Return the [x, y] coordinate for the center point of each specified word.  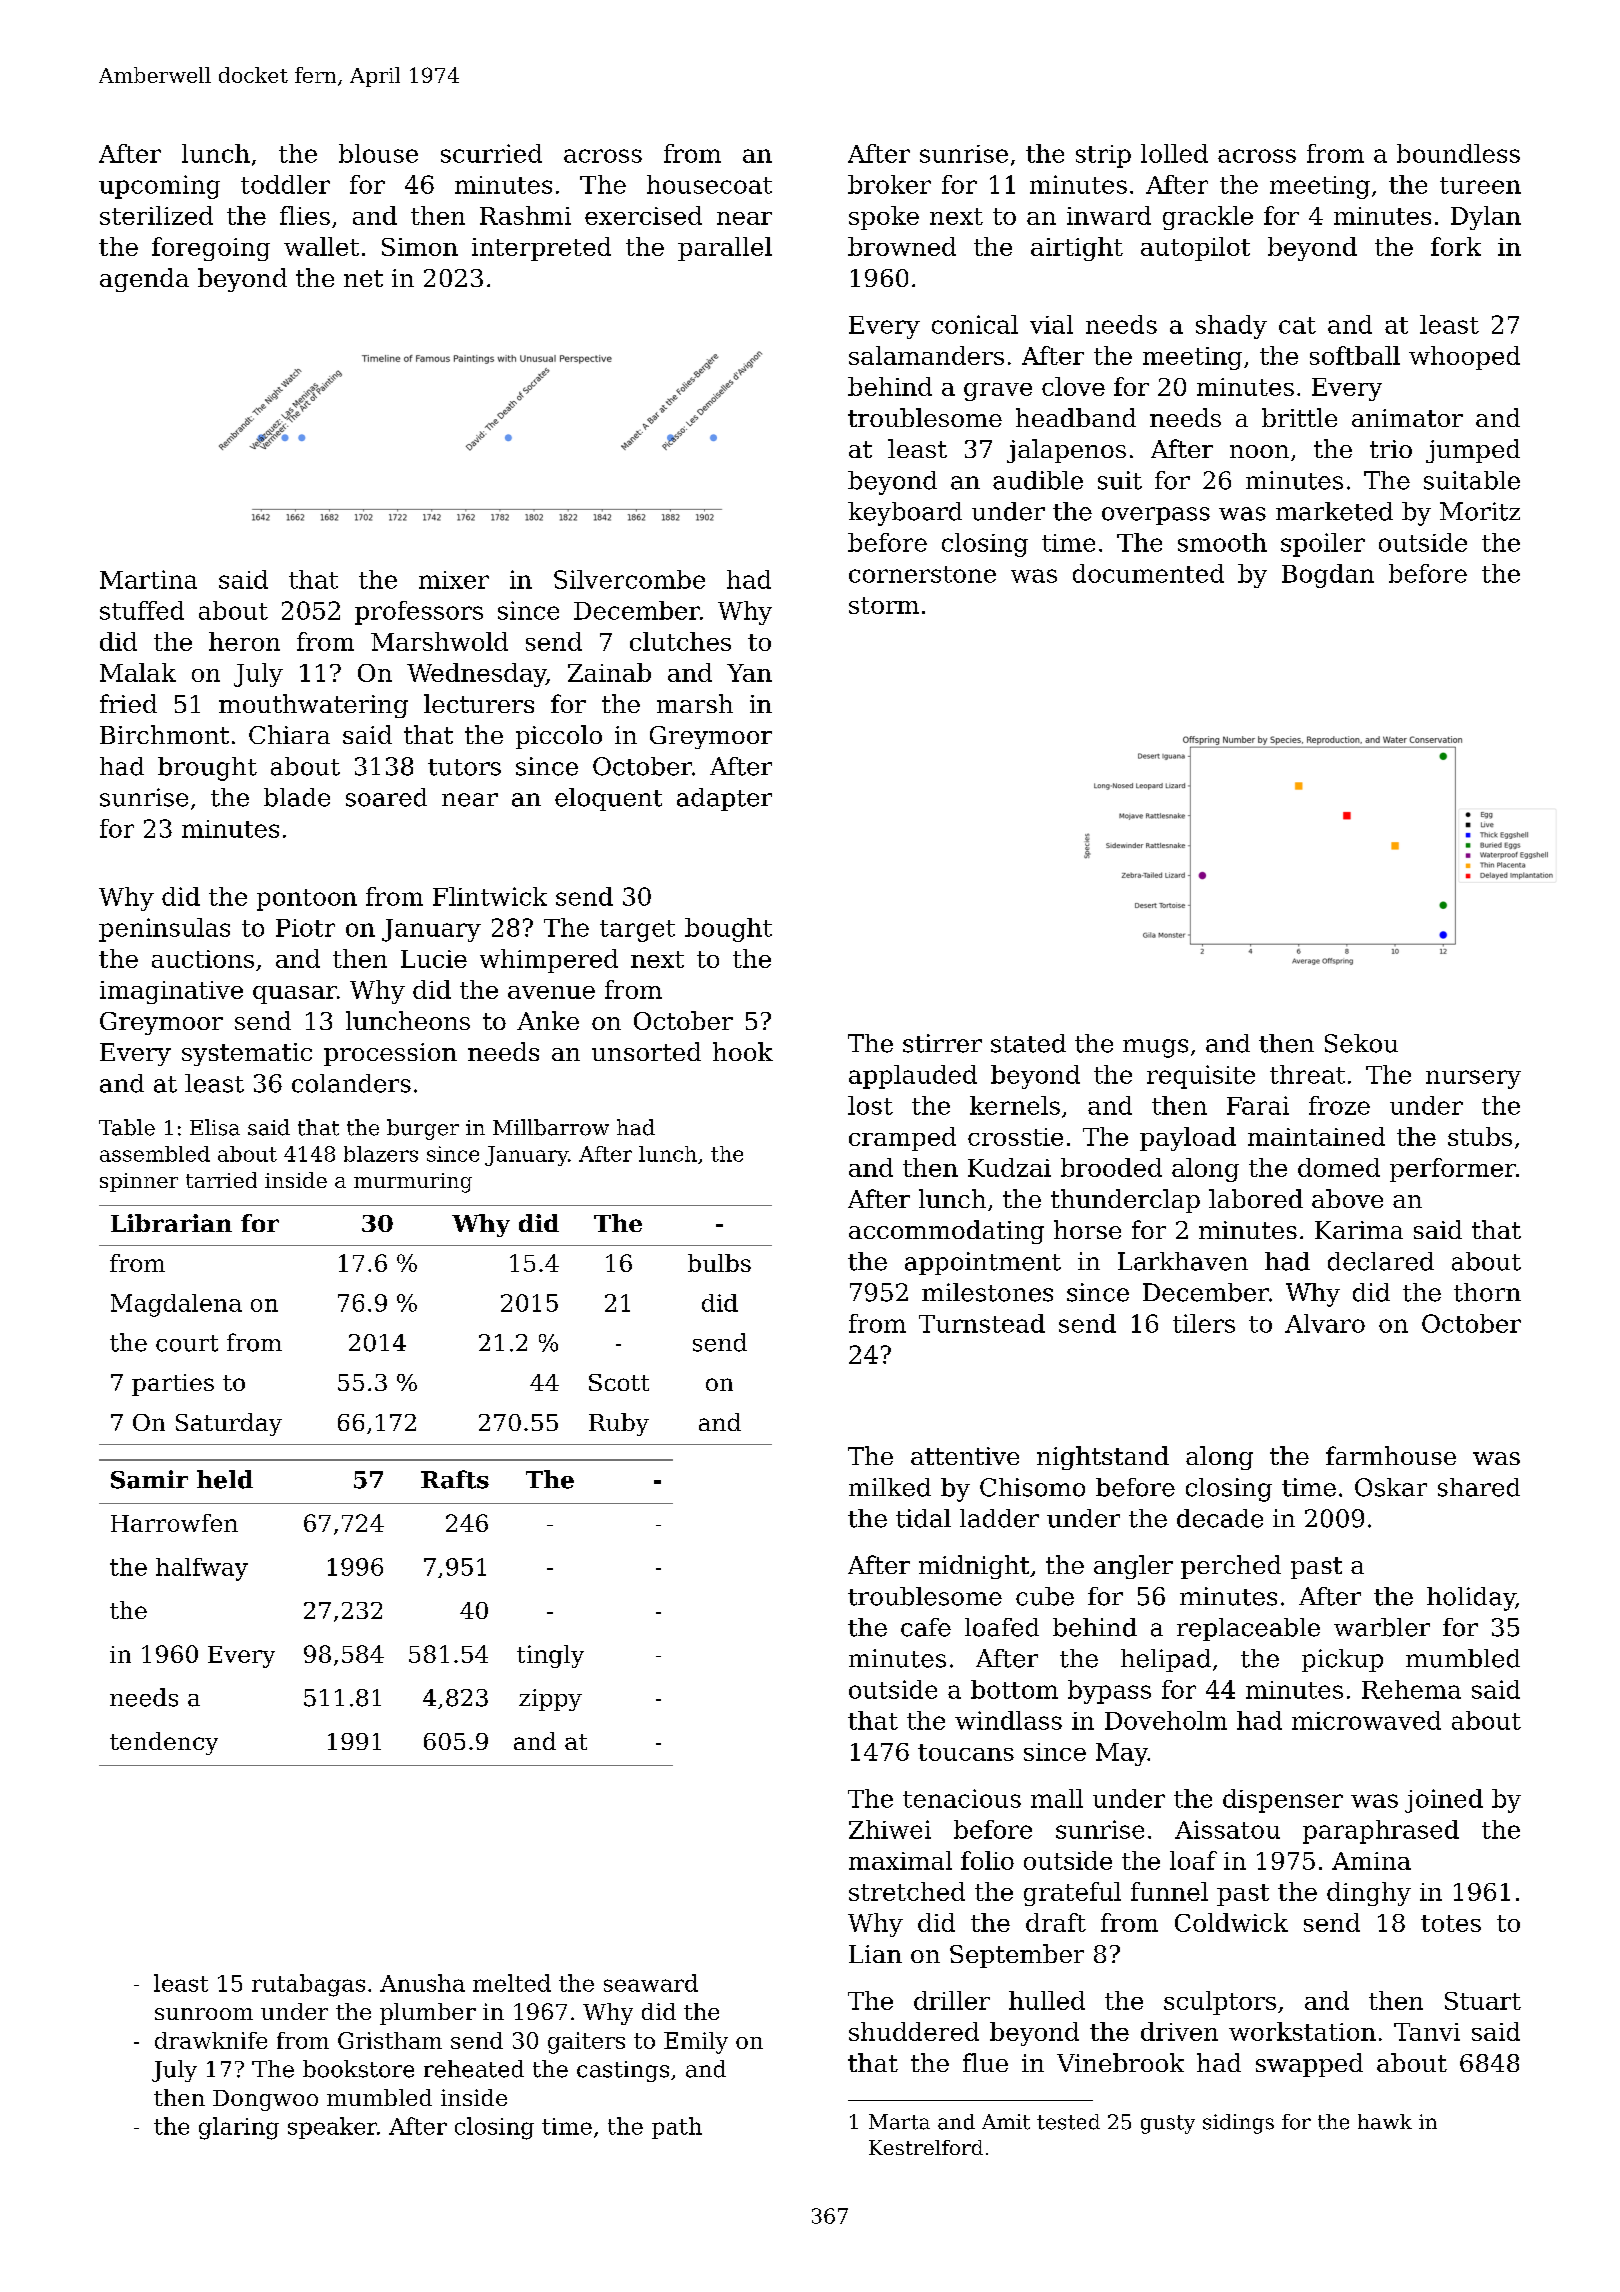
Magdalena [176, 1305]
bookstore [358, 2069]
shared [1479, 1487]
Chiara [289, 734]
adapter [724, 799]
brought [207, 769]
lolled [1174, 153]
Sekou [1361, 1043]
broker [889, 184]
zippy [550, 1700]
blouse [378, 153]
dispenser [1283, 1801]
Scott [619, 1382]
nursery [1473, 1079]
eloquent [608, 799]
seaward [651, 1983]
